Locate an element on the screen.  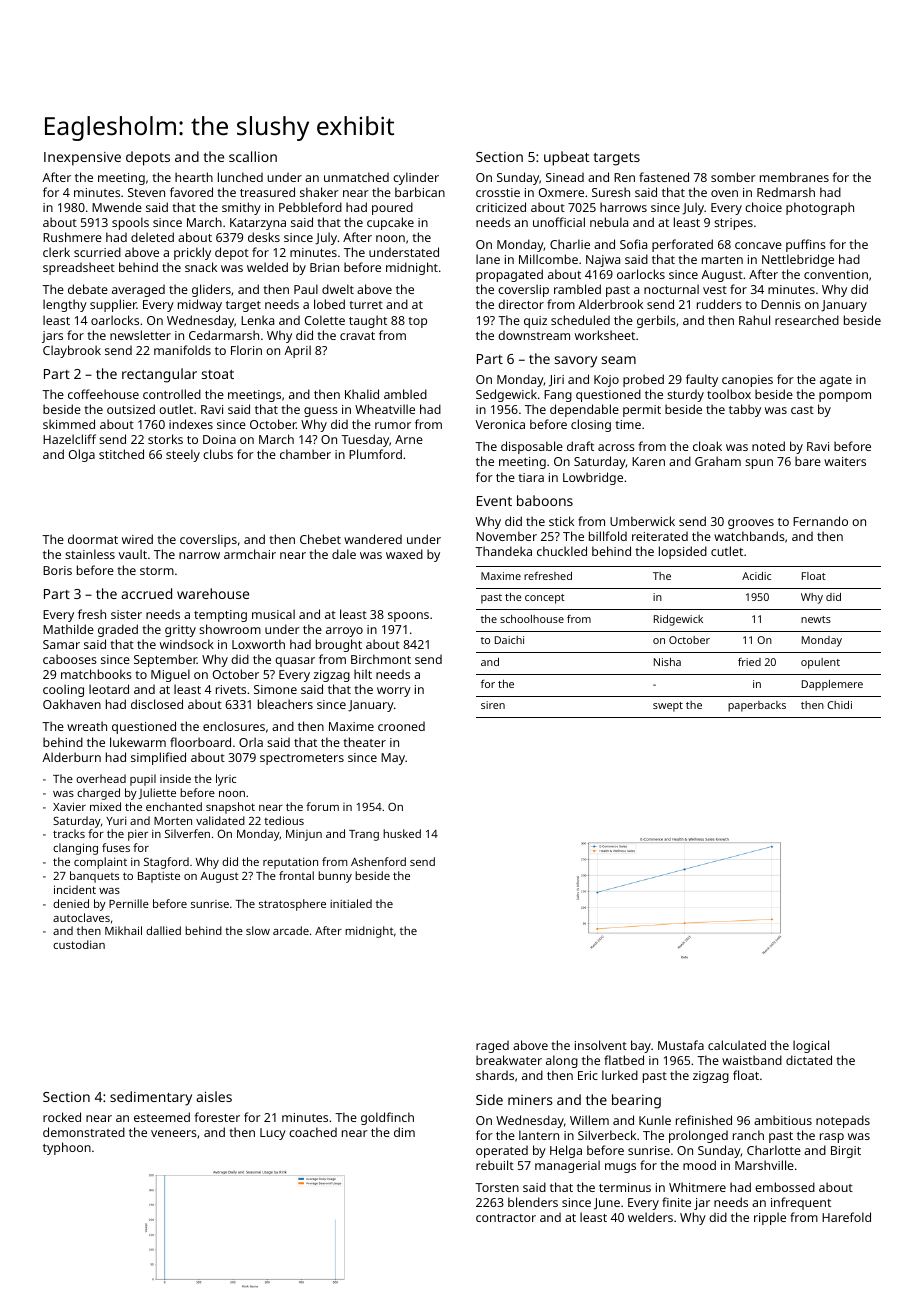
Mustafa is located at coordinates (681, 1045).
